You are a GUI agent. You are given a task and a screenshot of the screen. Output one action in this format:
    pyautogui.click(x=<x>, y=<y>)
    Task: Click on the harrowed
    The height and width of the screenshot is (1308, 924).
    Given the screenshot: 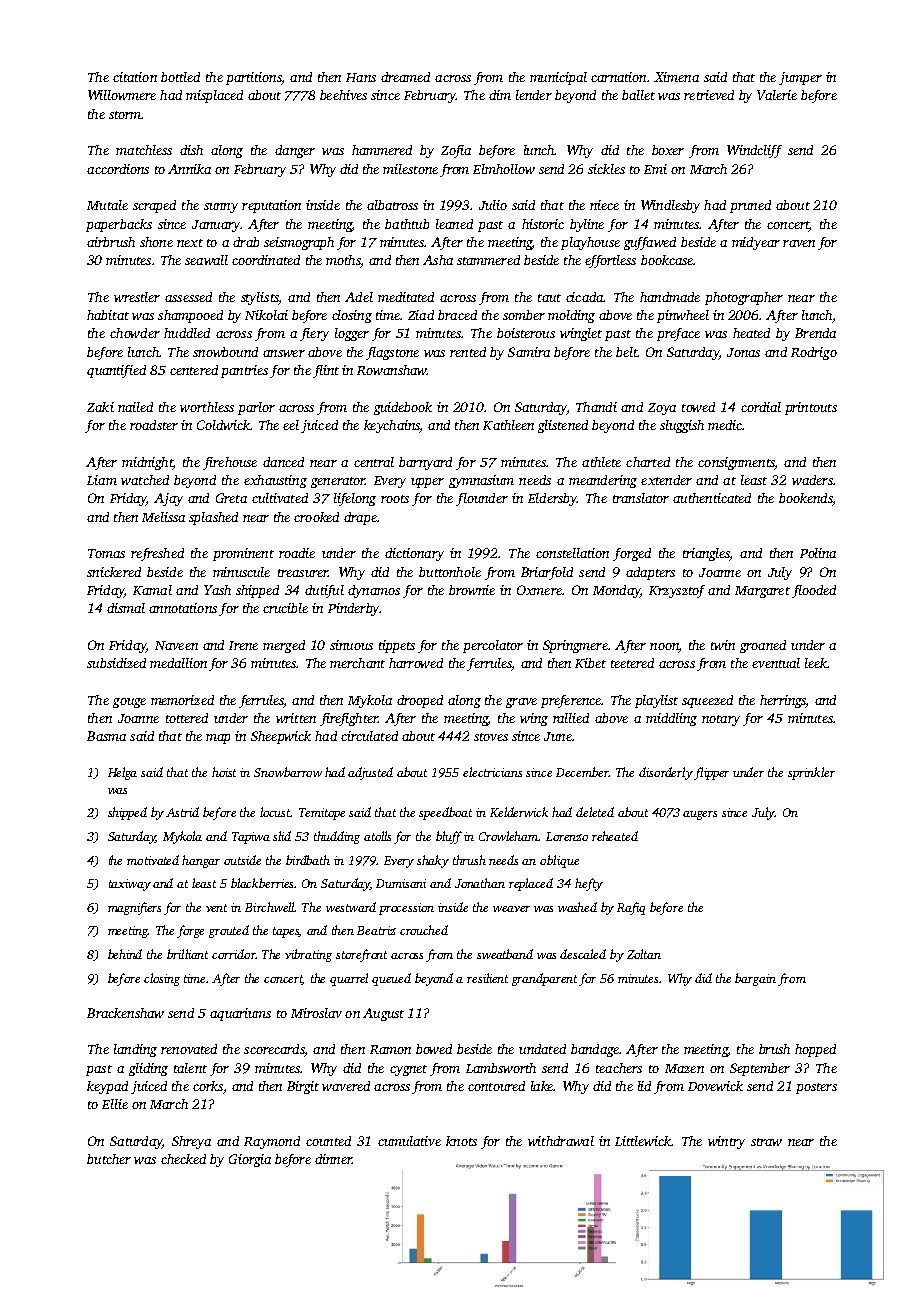 What is the action you would take?
    pyautogui.click(x=416, y=663)
